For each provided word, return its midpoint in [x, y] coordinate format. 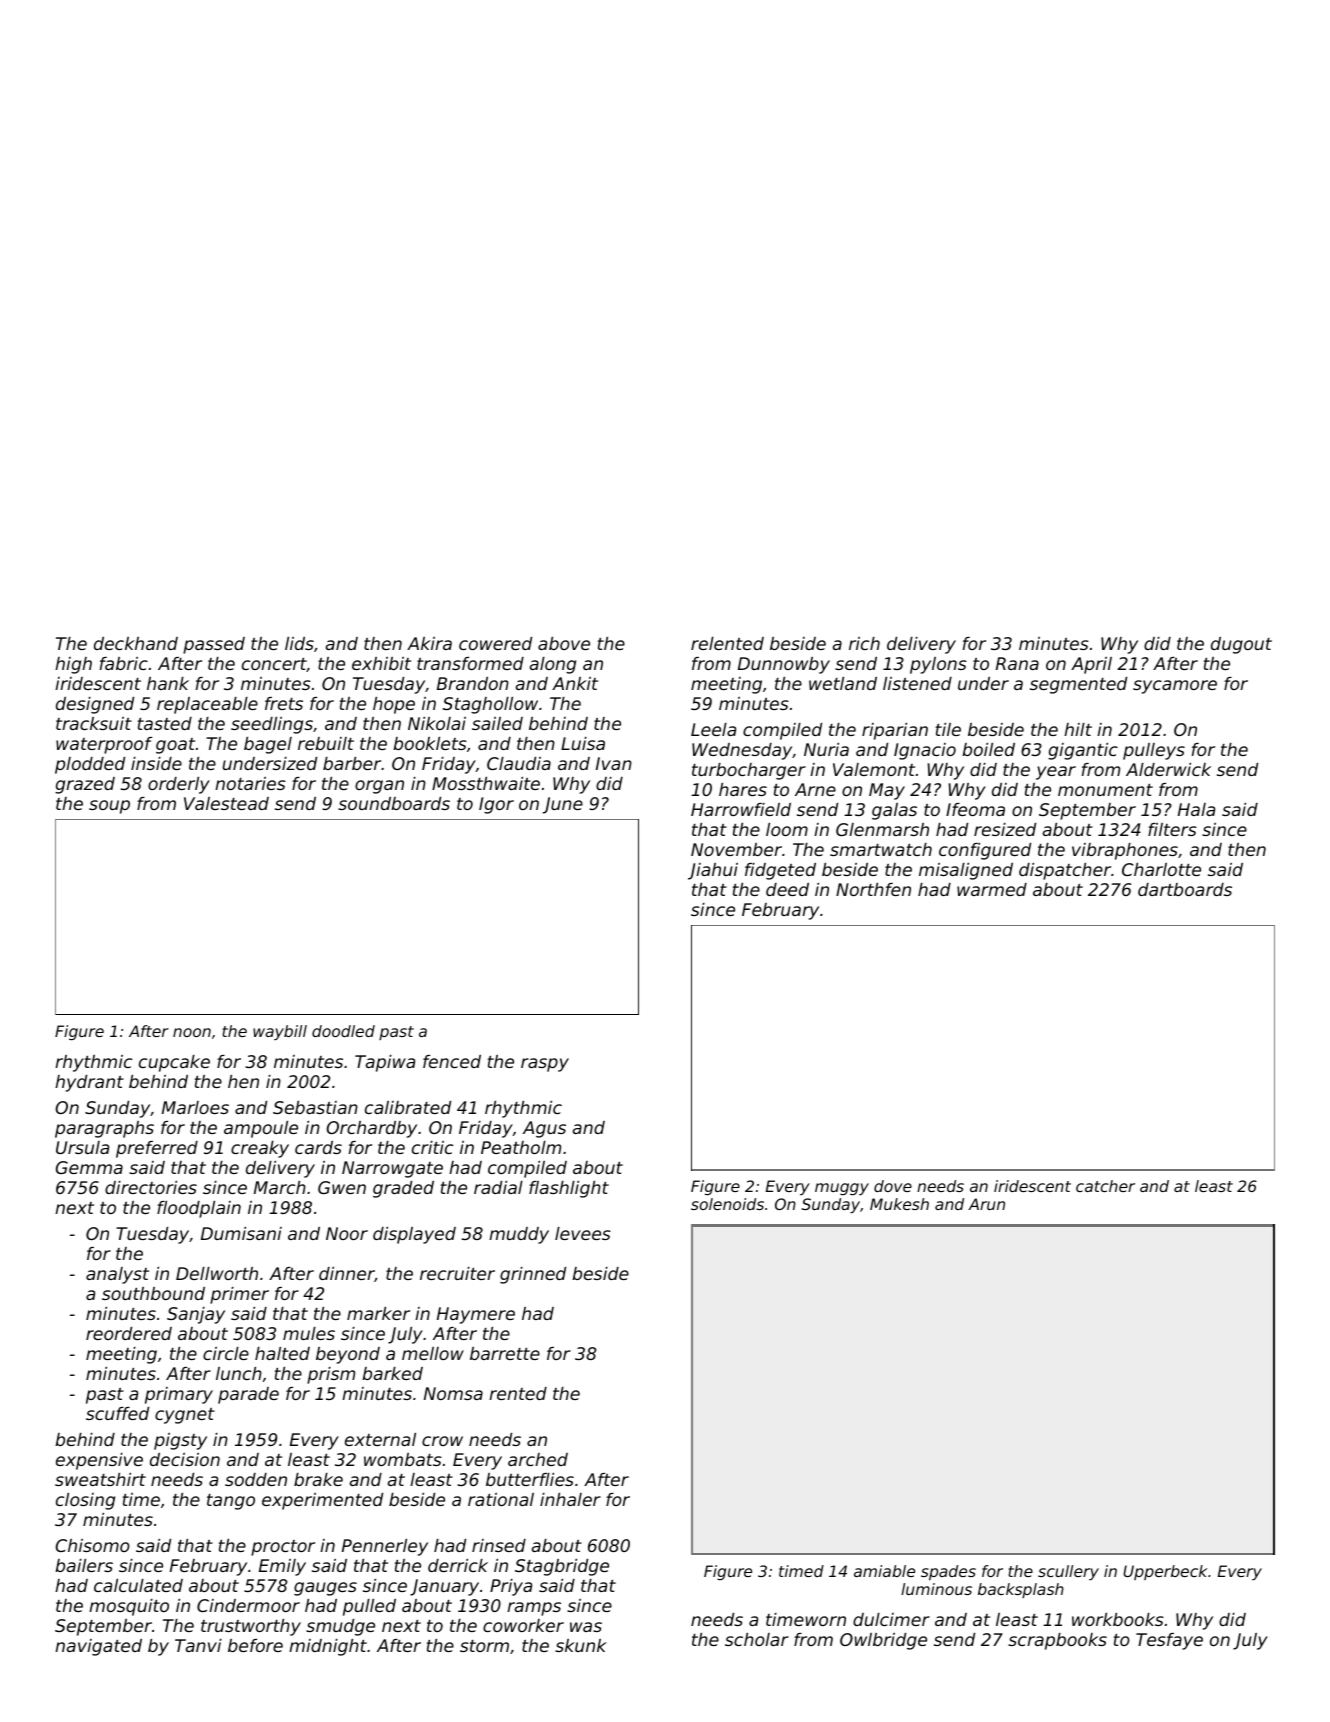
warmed [992, 889]
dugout [1241, 645]
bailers [84, 1565]
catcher [1105, 1186]
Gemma [89, 1167]
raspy [545, 1065]
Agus [544, 1129]
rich [864, 643]
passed [214, 645]
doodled [343, 1031]
